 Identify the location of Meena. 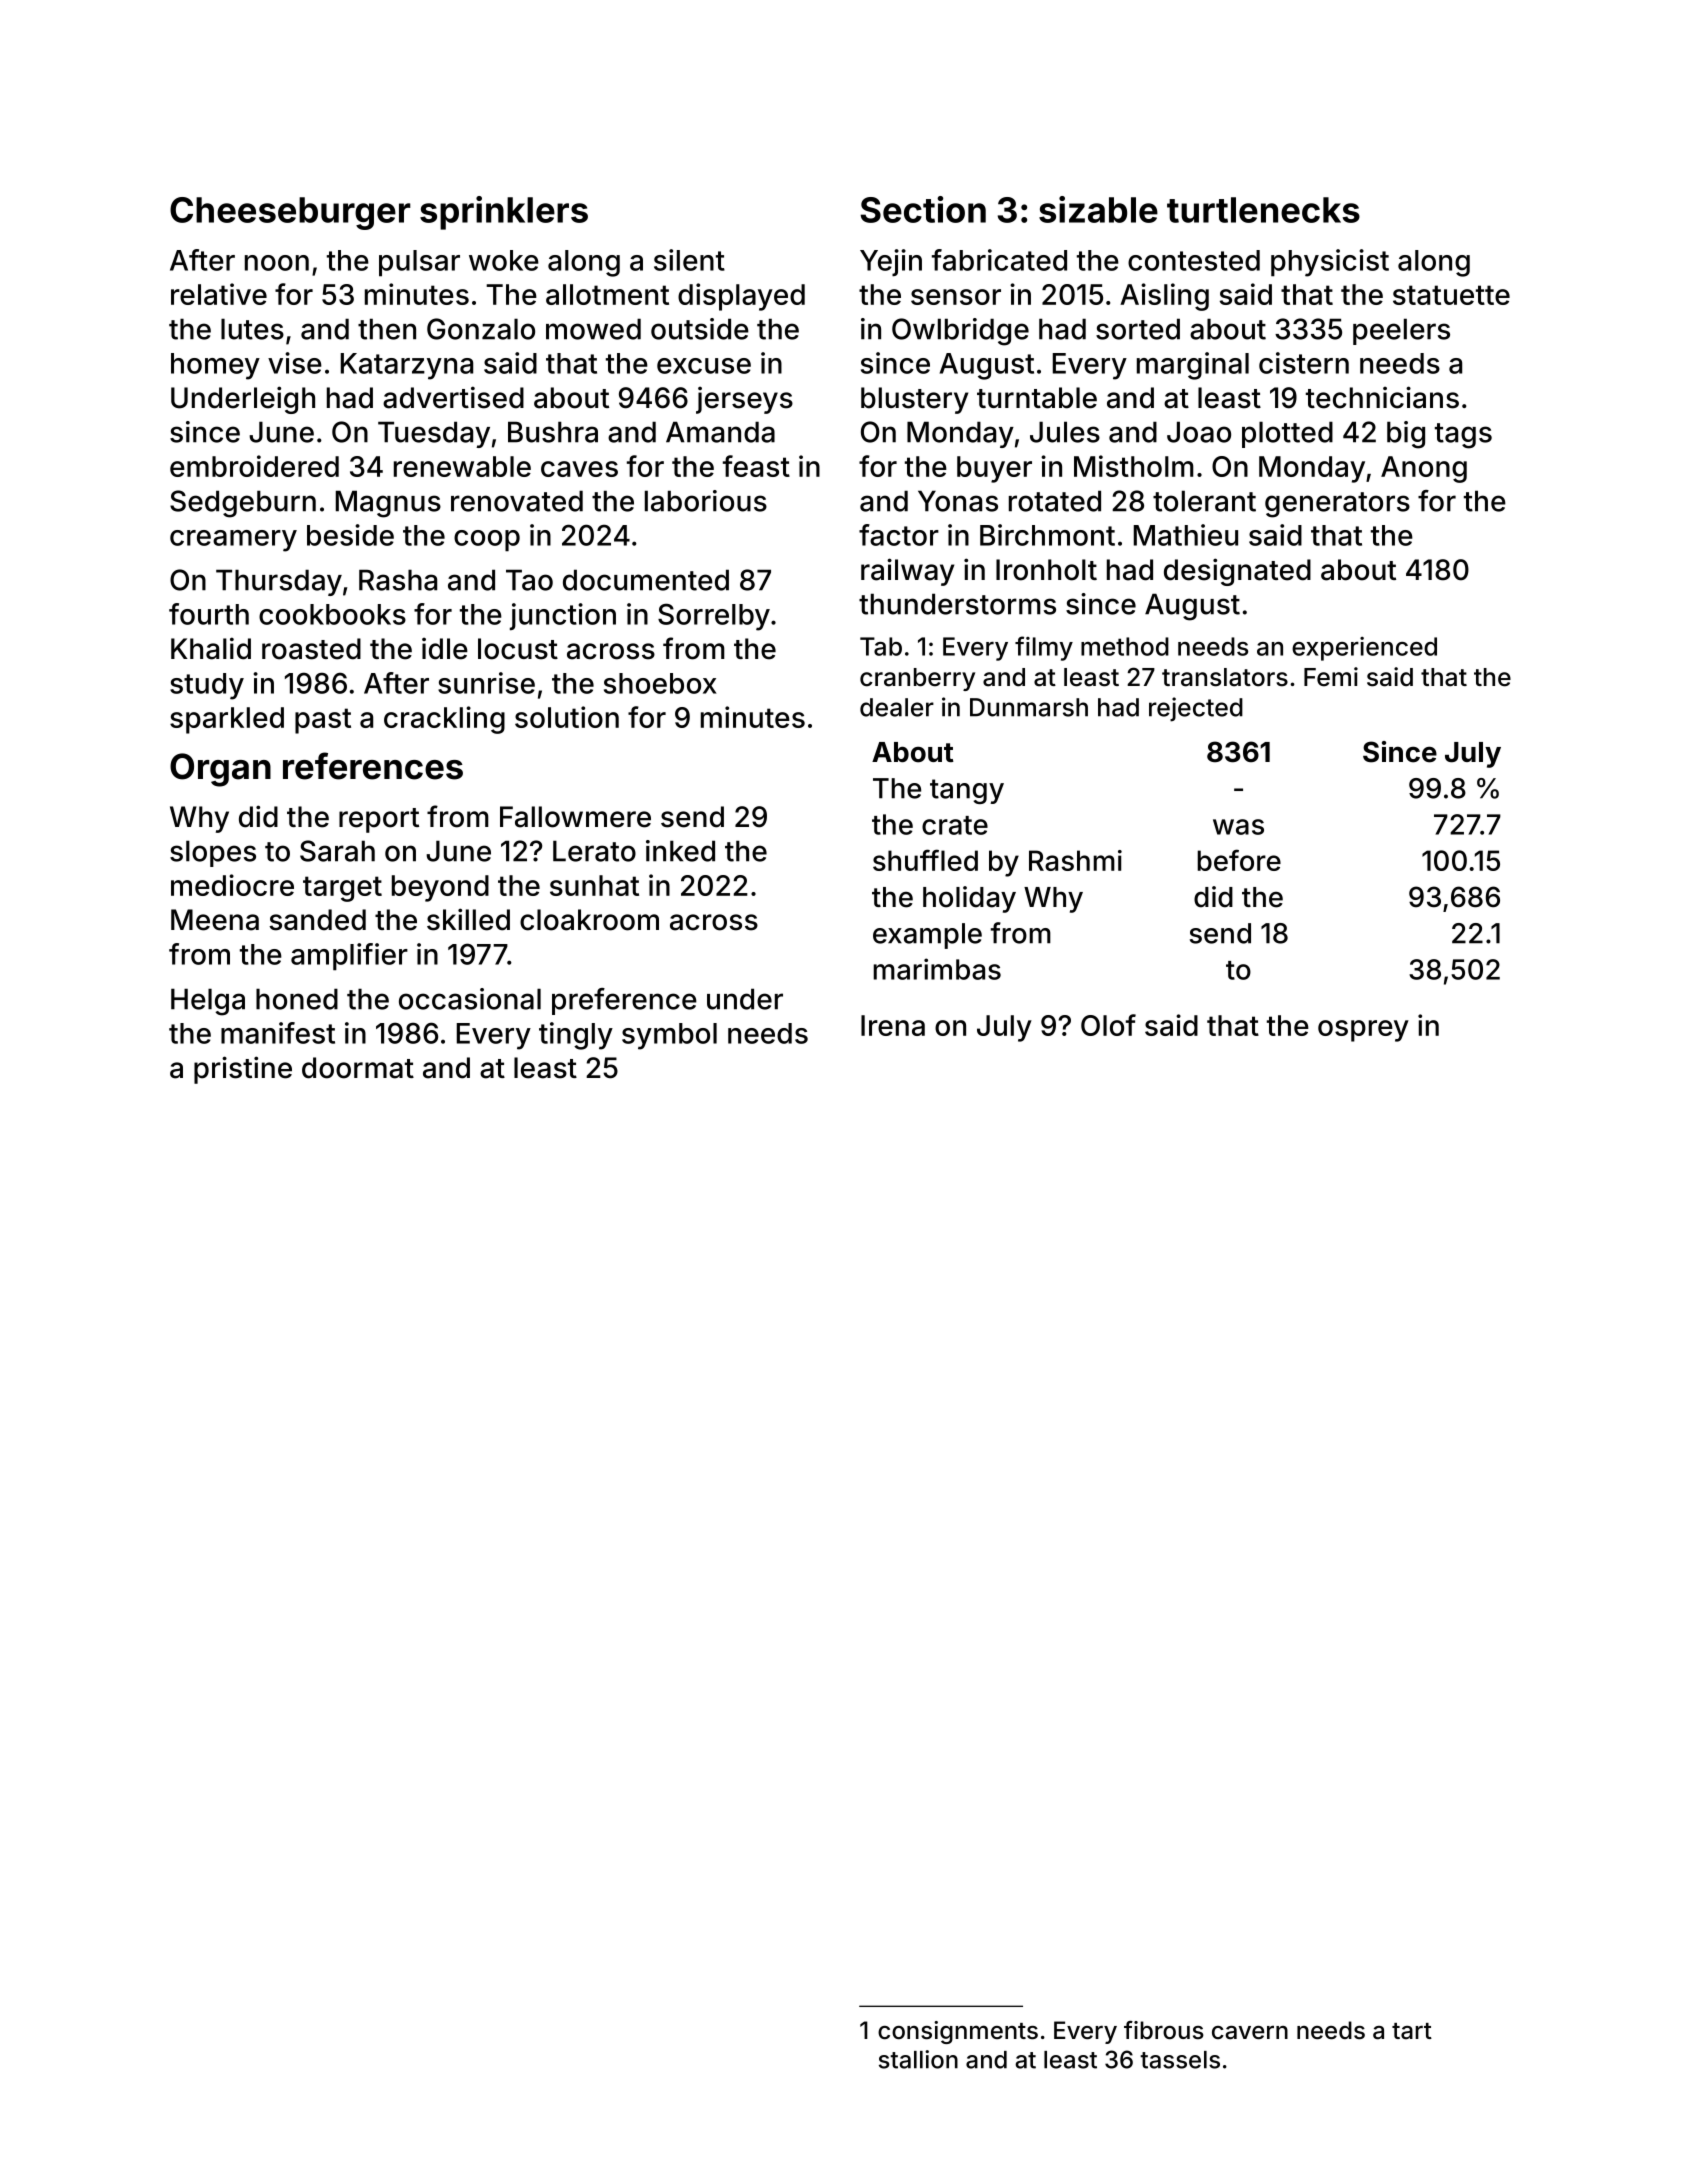
(215, 920).
